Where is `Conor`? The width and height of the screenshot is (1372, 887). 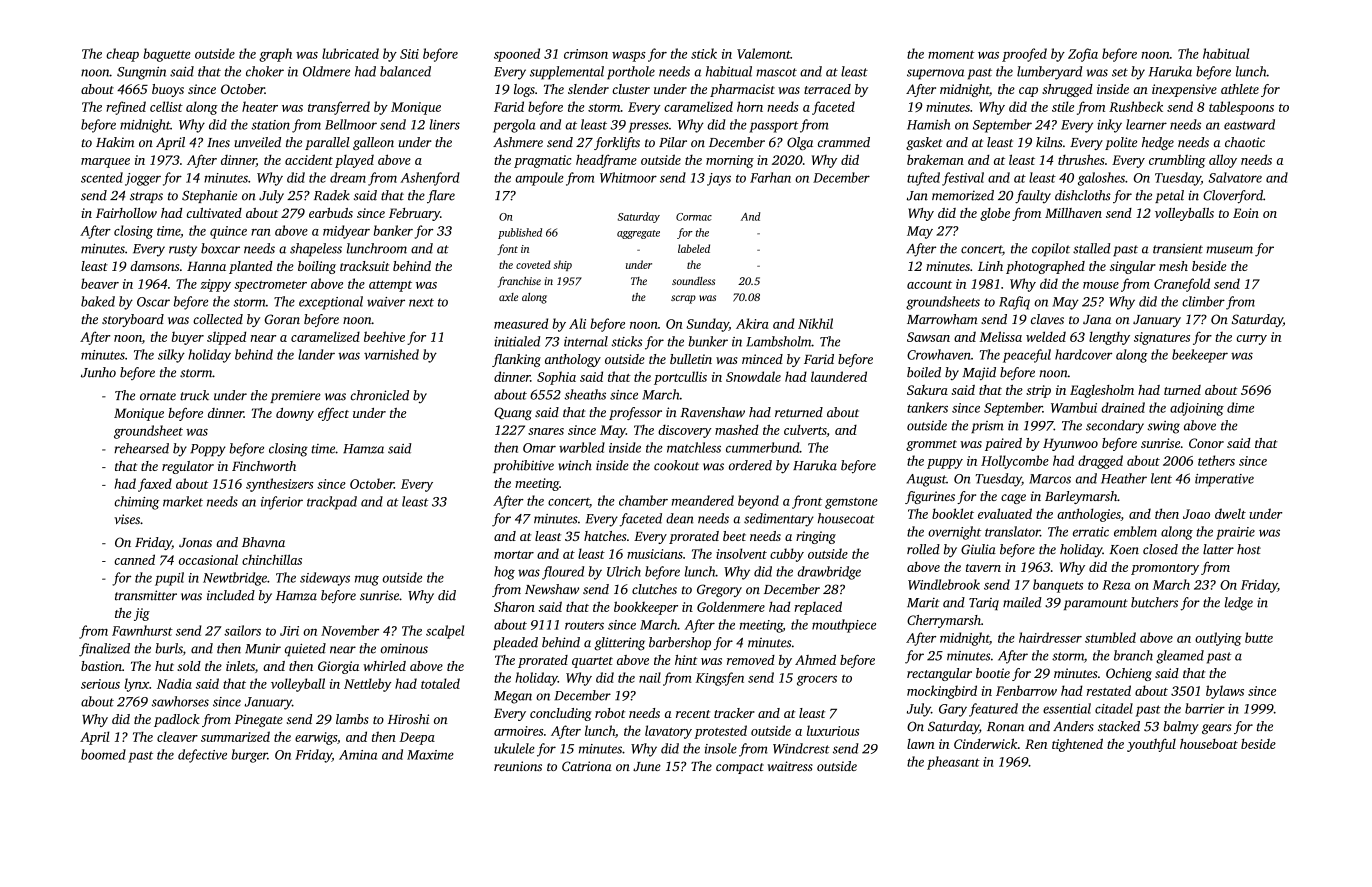
Conor is located at coordinates (1206, 443).
